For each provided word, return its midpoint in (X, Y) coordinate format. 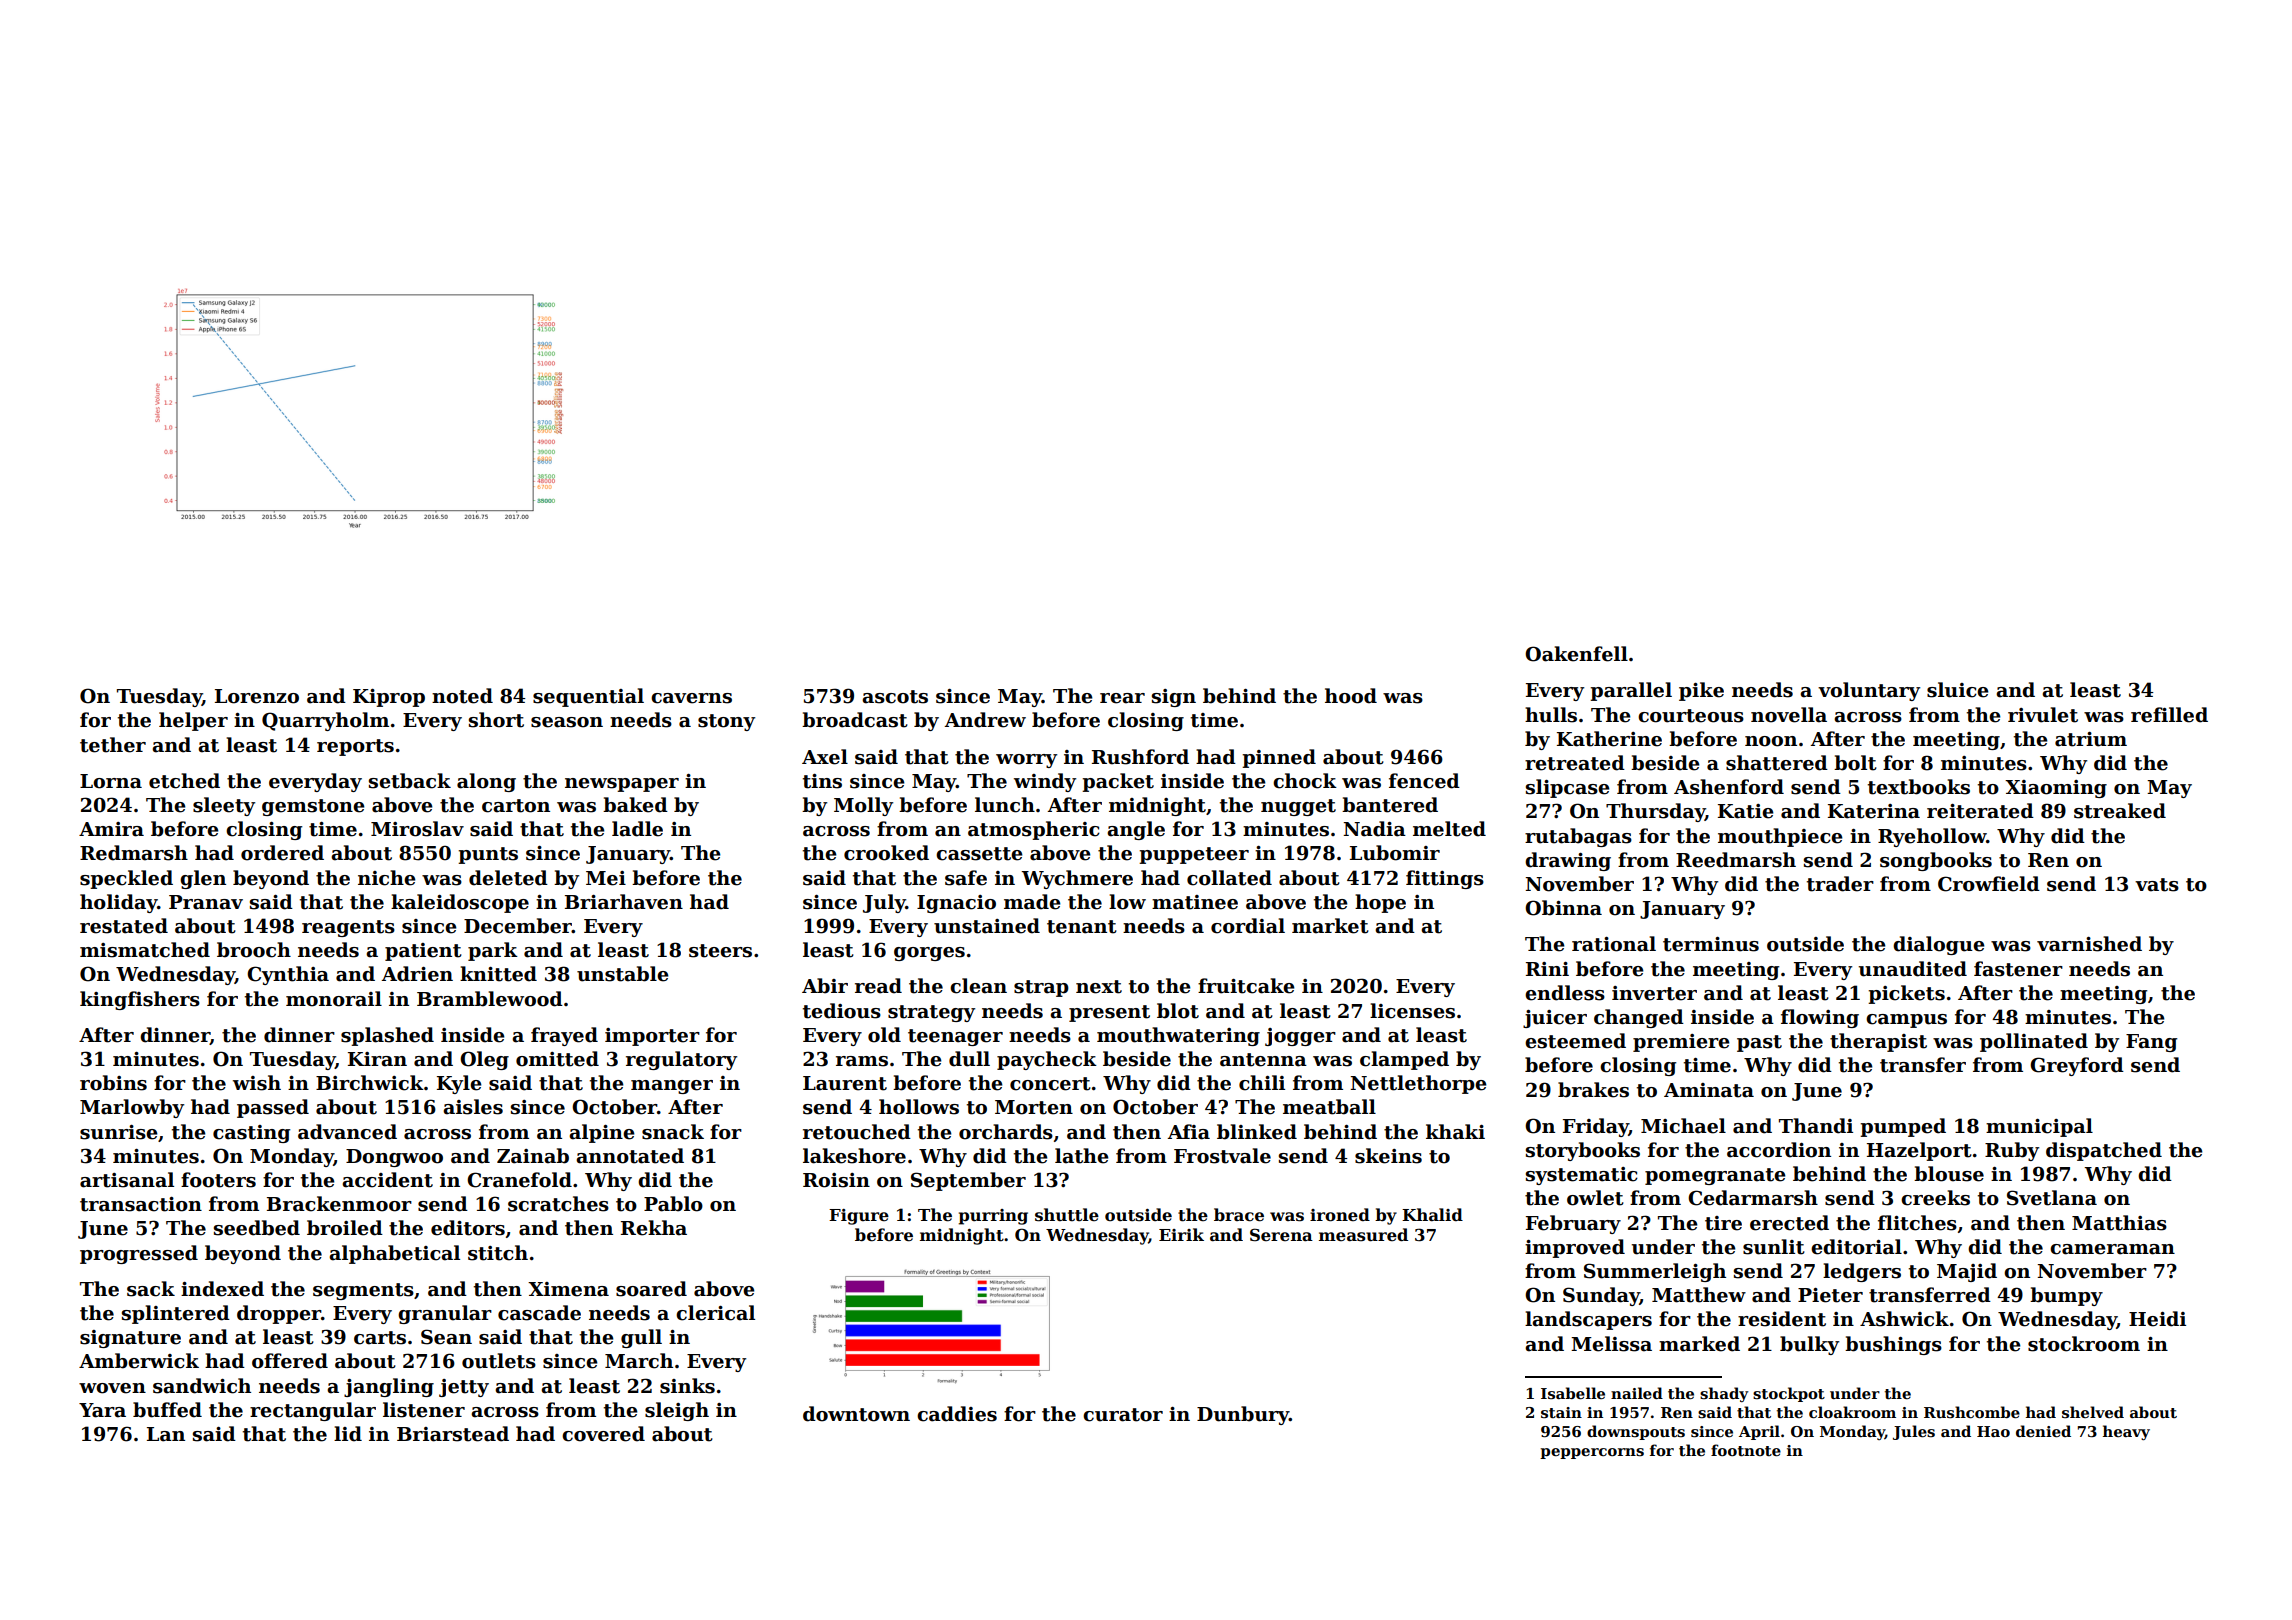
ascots (895, 697)
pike (1701, 691)
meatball (1329, 1107)
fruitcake (1246, 986)
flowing (1820, 1018)
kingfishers (140, 1000)
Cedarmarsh (1753, 1198)
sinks (687, 1386)
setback (410, 781)
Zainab (533, 1156)
